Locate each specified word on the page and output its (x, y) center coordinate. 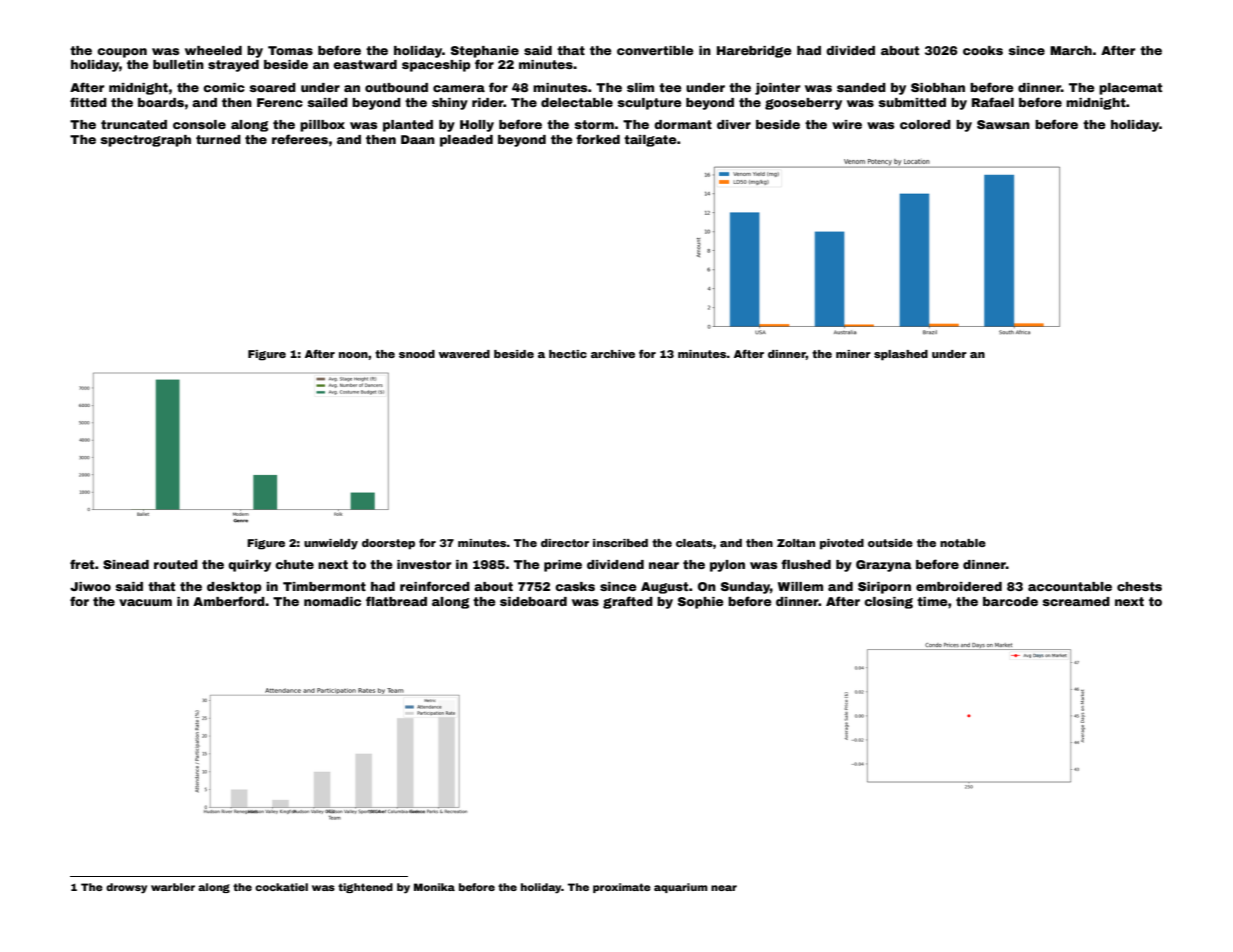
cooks (983, 50)
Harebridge (754, 52)
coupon (122, 53)
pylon (727, 566)
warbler (173, 887)
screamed (1076, 601)
